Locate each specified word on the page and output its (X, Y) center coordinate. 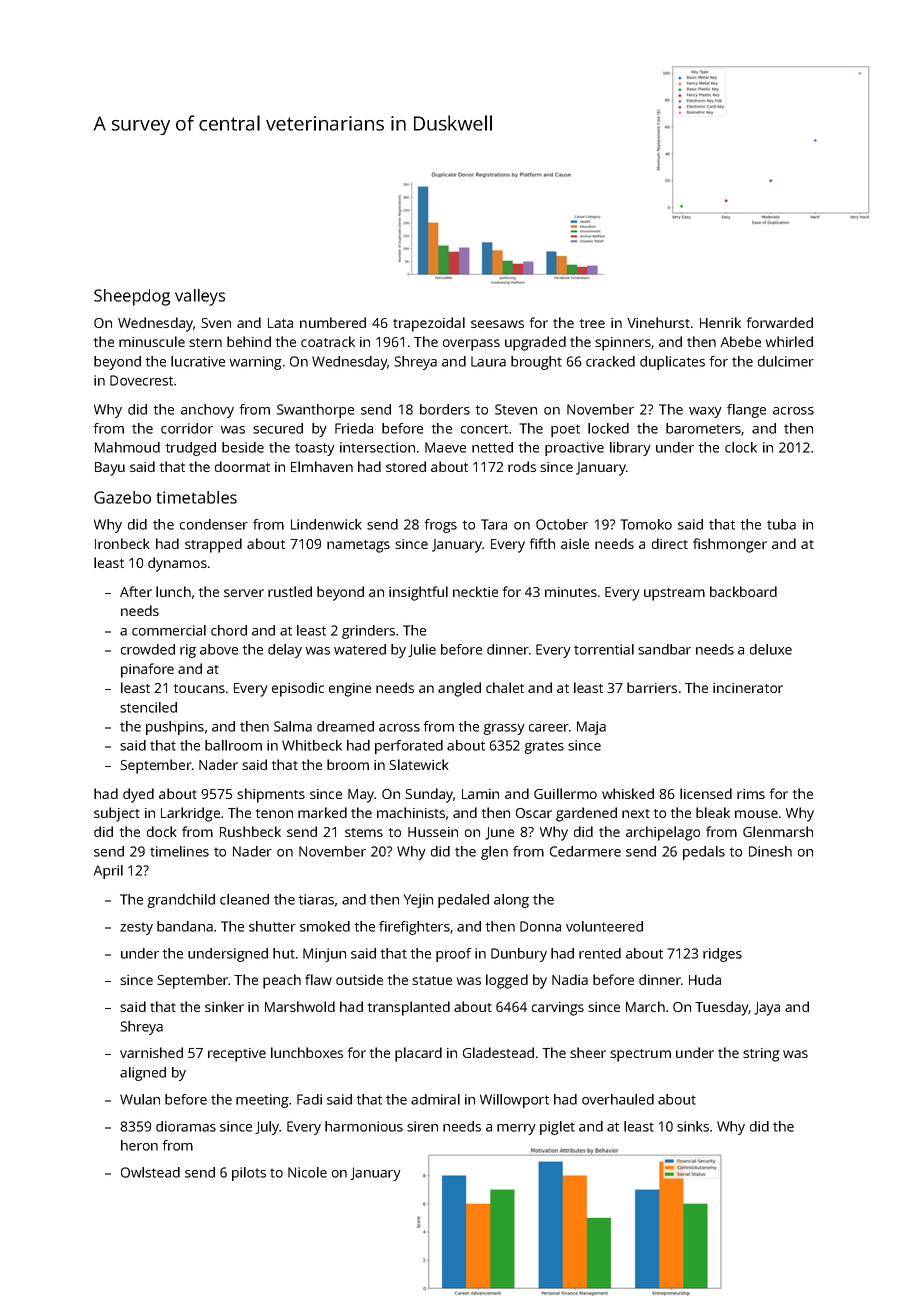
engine (350, 690)
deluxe (771, 649)
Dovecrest (141, 380)
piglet (557, 1128)
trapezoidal (429, 324)
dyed (138, 795)
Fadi (309, 1099)
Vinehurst (658, 322)
